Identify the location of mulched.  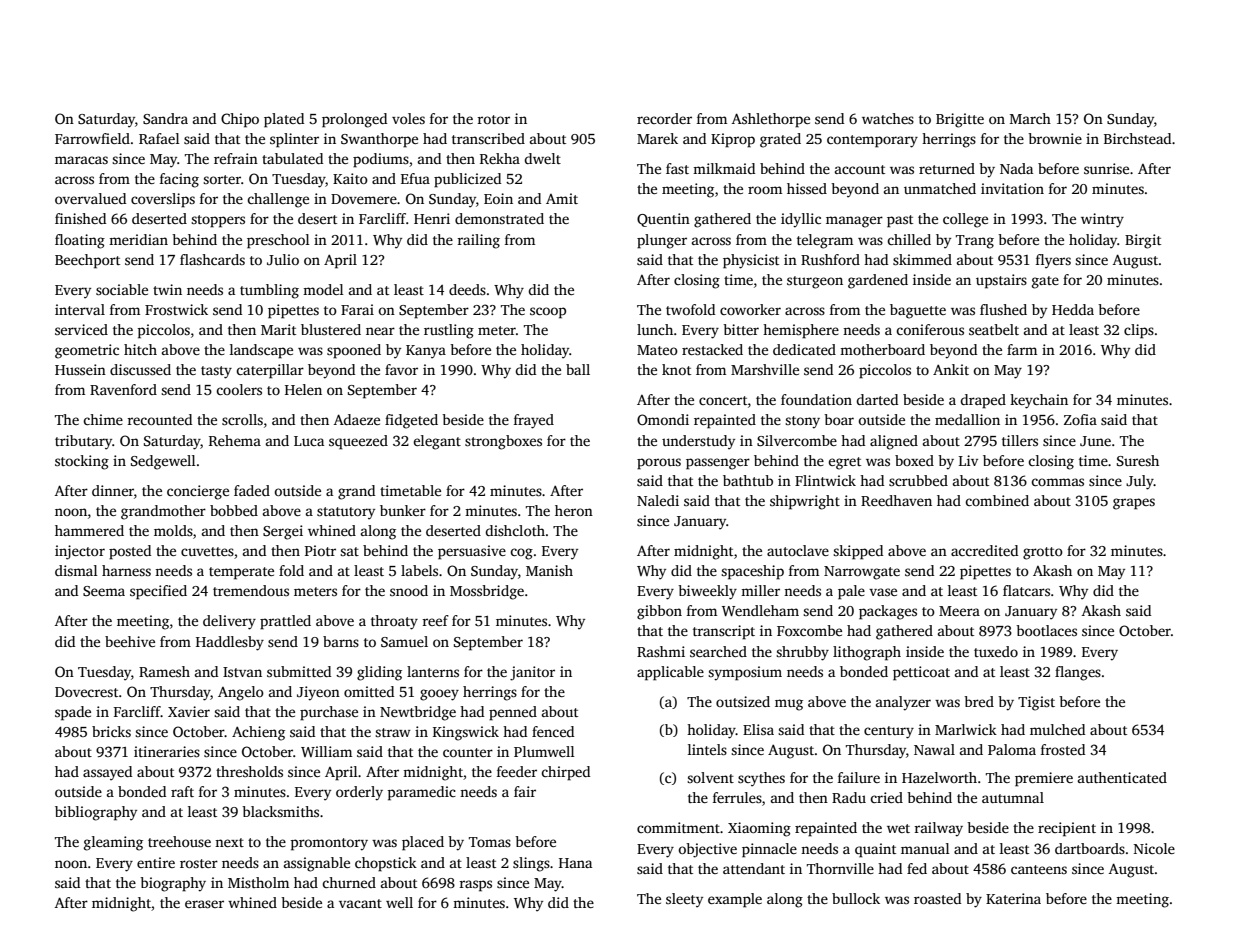
(1057, 729).
